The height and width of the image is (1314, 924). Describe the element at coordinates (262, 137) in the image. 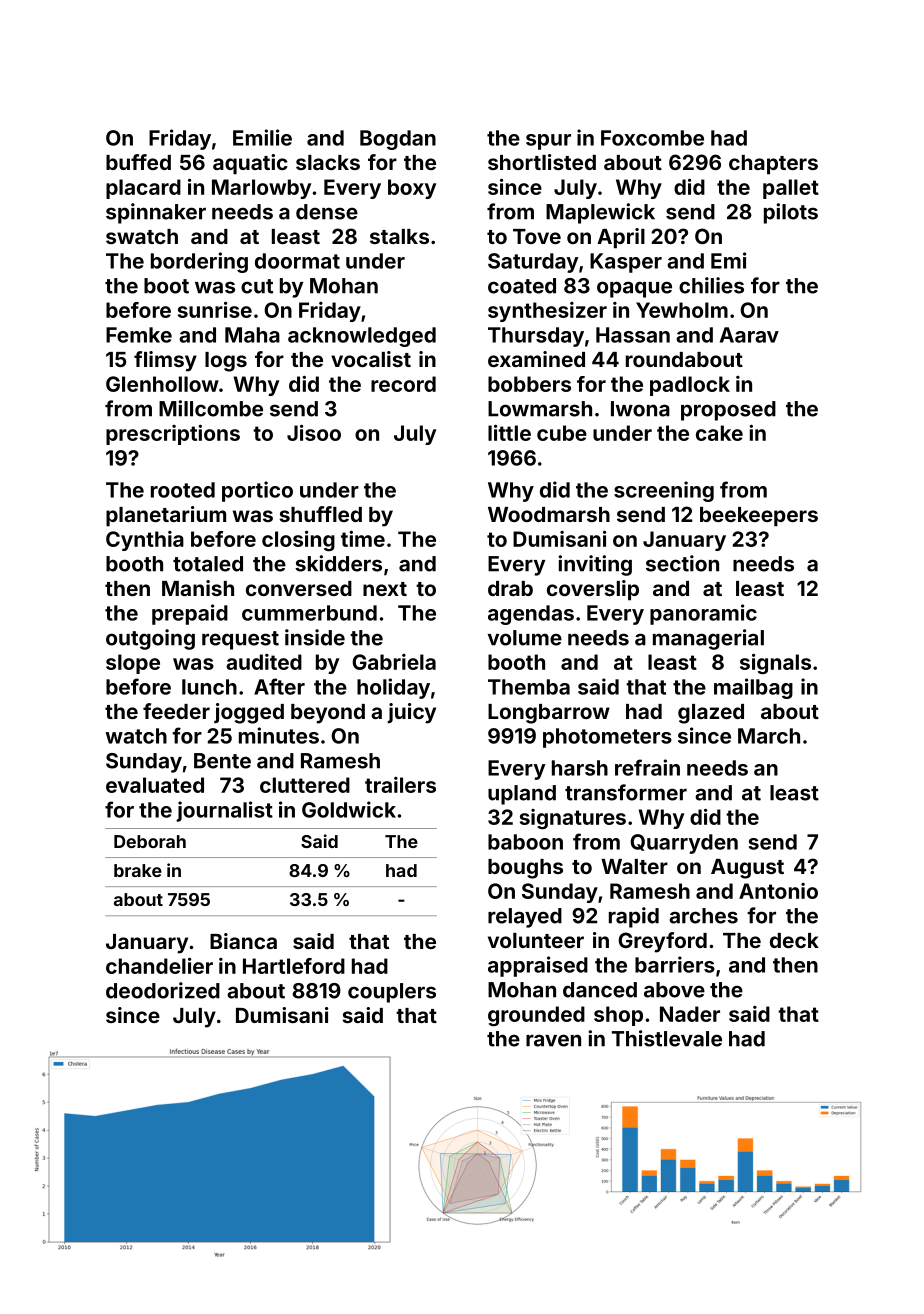

I see `Emilie` at that location.
